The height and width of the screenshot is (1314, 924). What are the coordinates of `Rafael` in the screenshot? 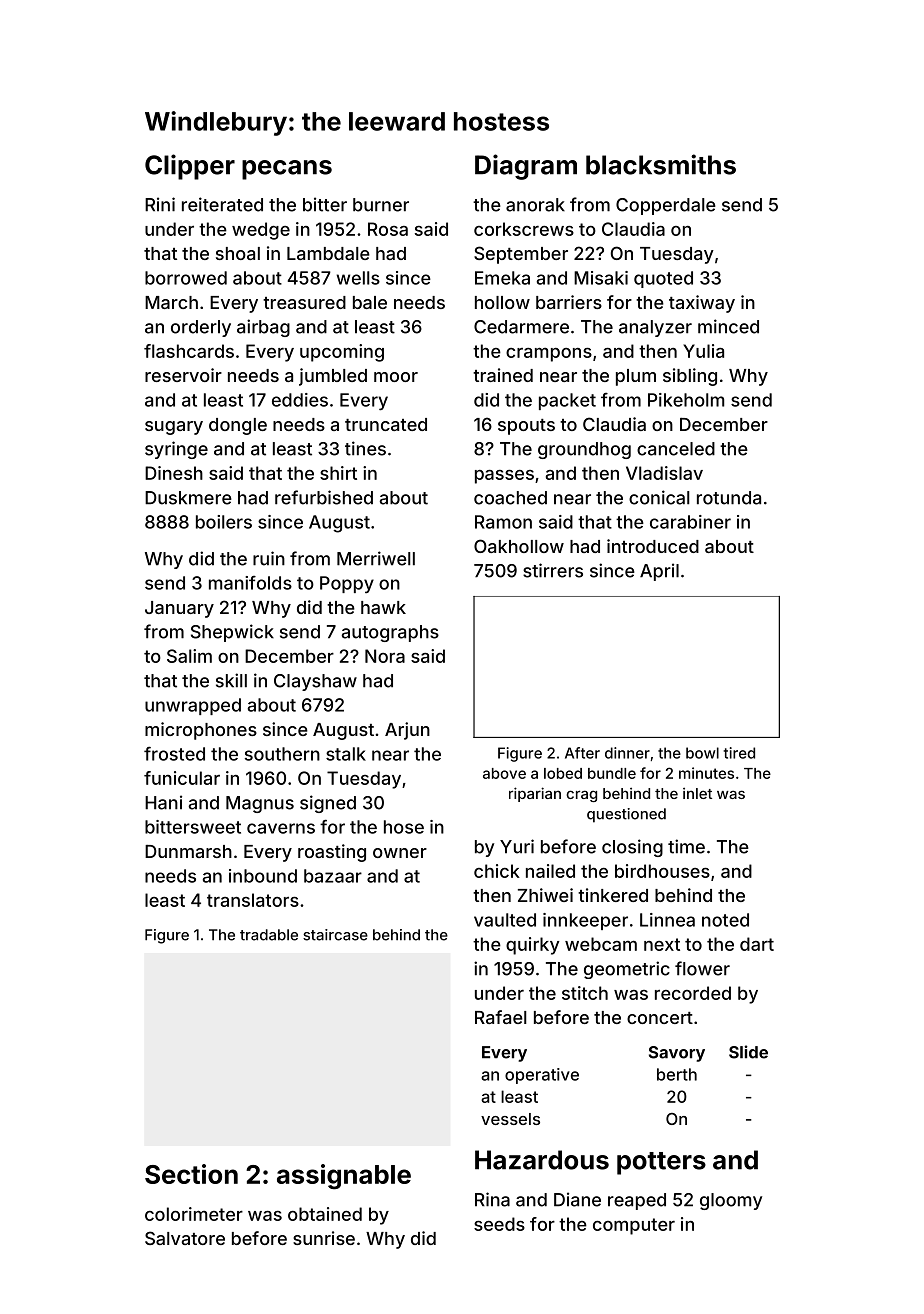 It's located at (501, 1017).
